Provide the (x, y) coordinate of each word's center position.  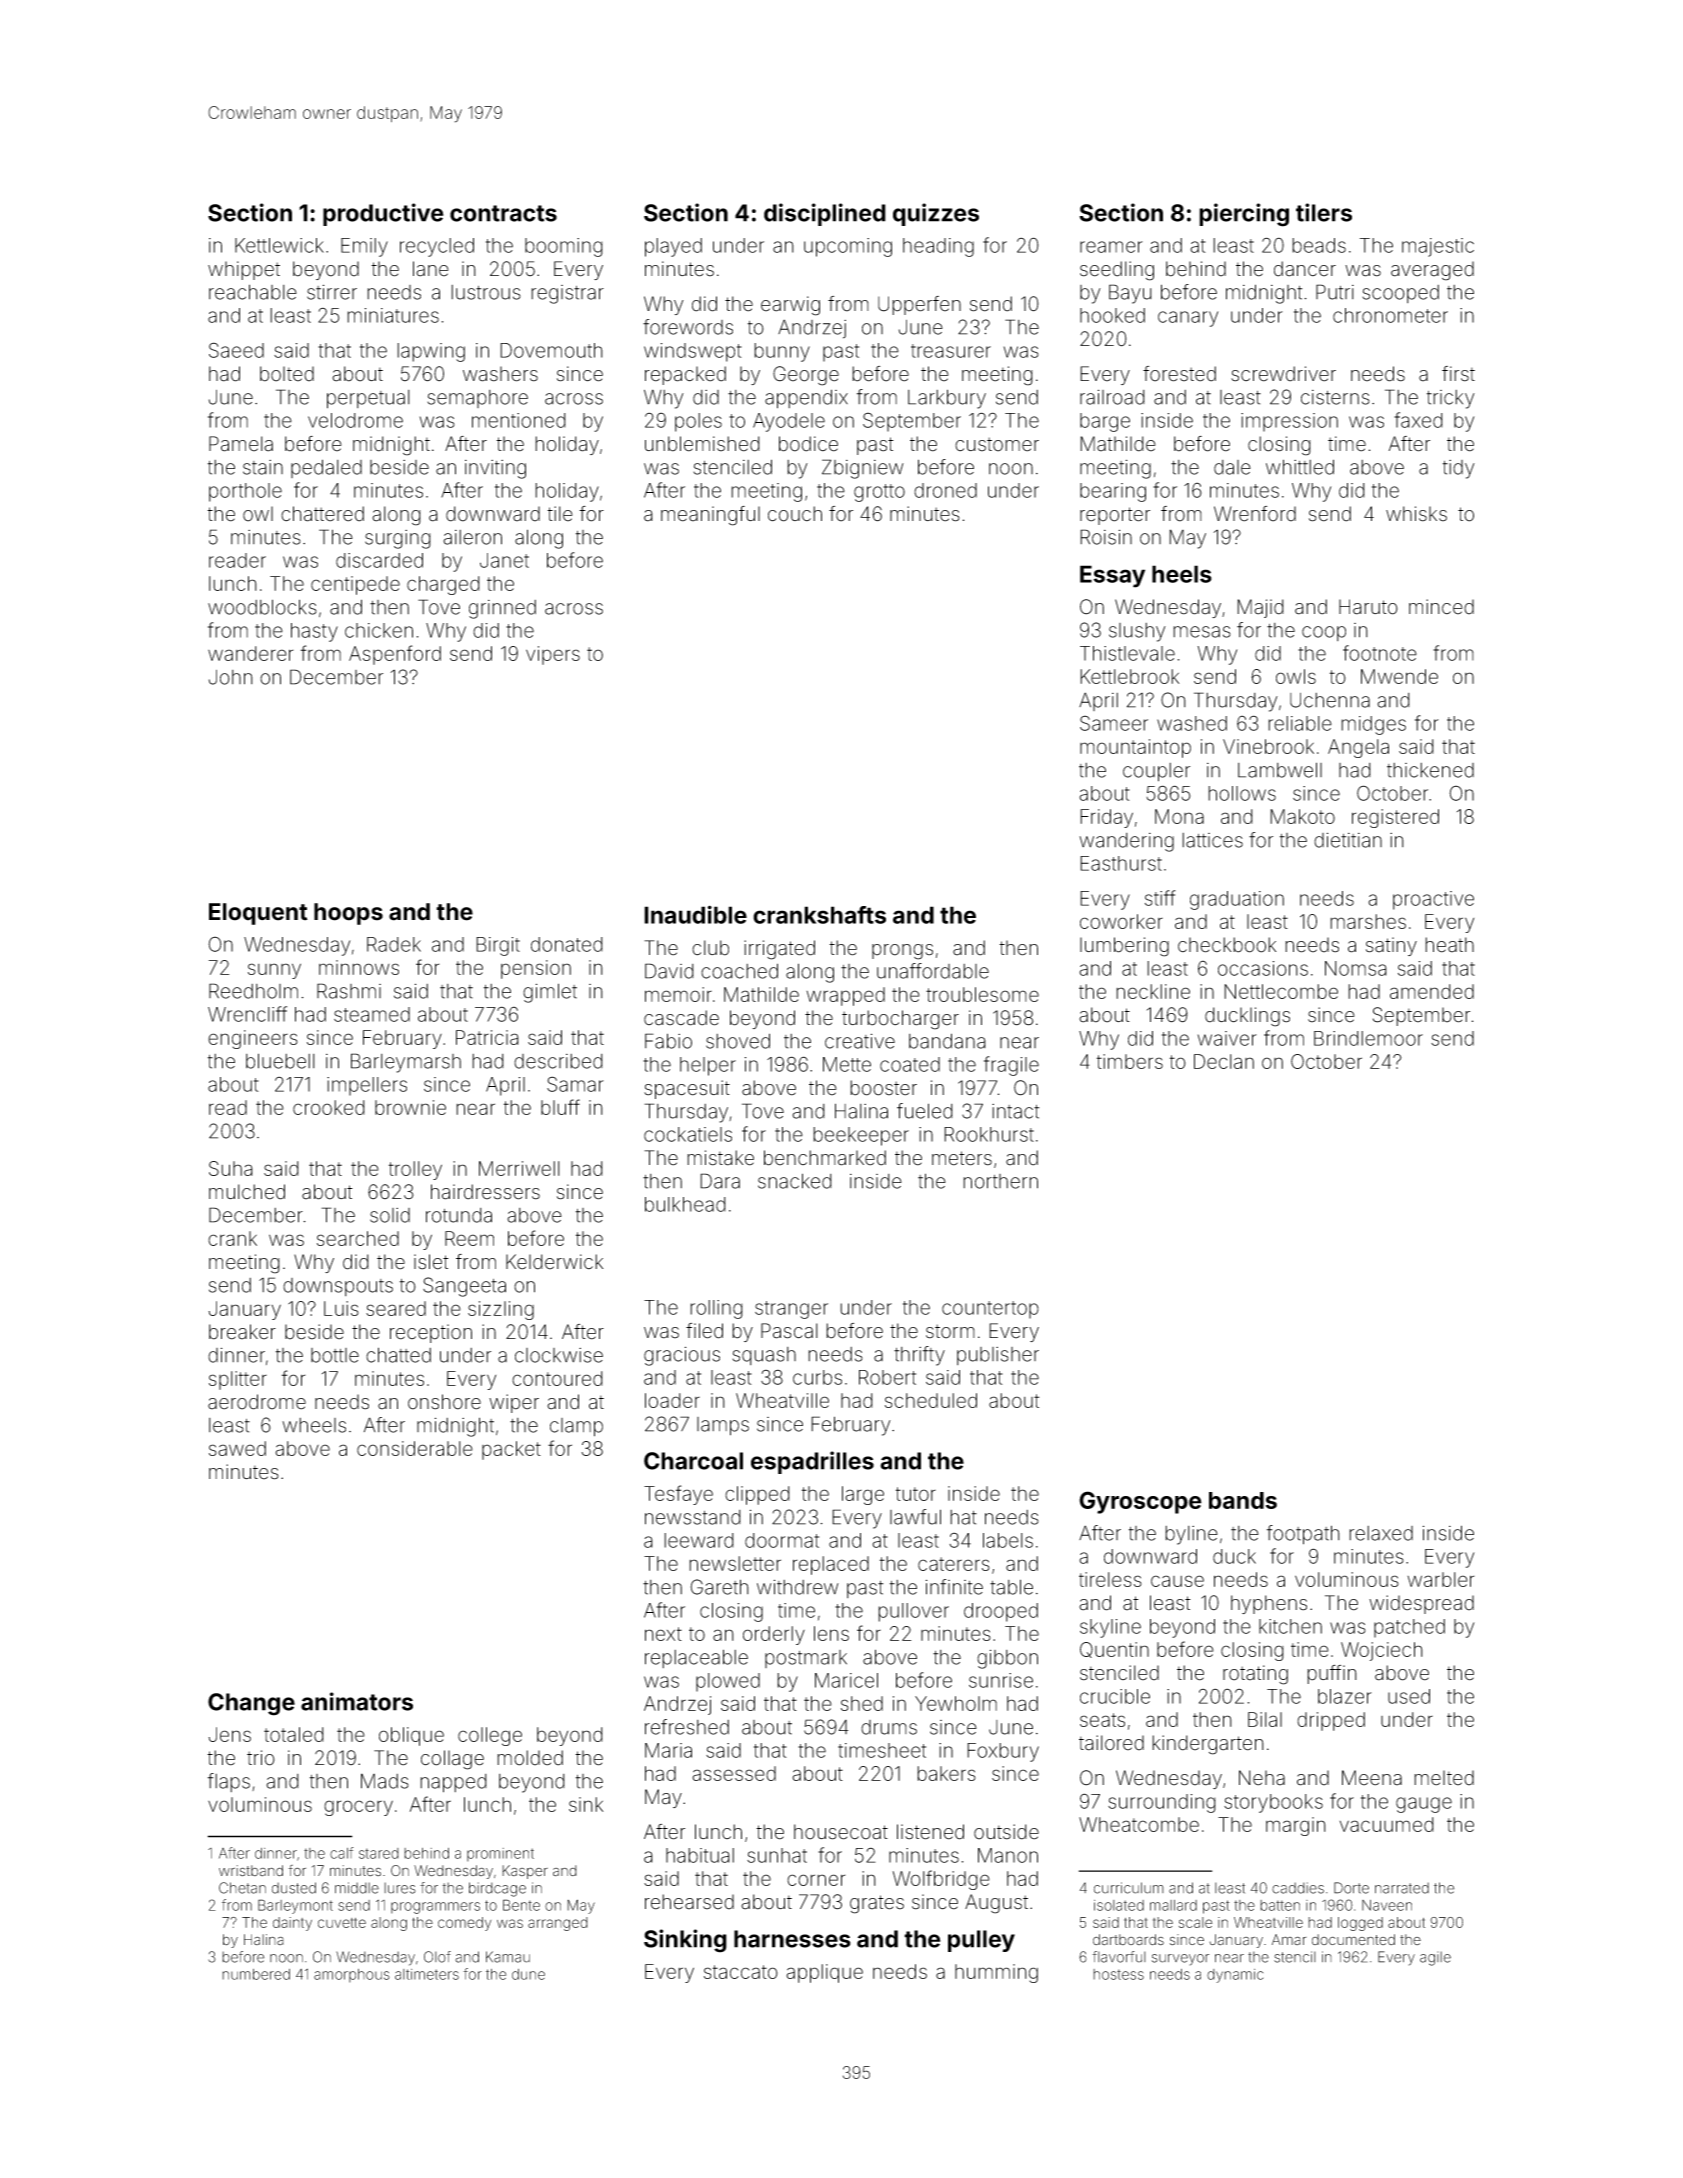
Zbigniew (863, 469)
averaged (1432, 271)
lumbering (1124, 947)
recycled (437, 247)
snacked (795, 1181)
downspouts (338, 1287)
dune (528, 1974)
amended (1432, 991)
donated (567, 944)
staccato (741, 1972)
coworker (1121, 921)
